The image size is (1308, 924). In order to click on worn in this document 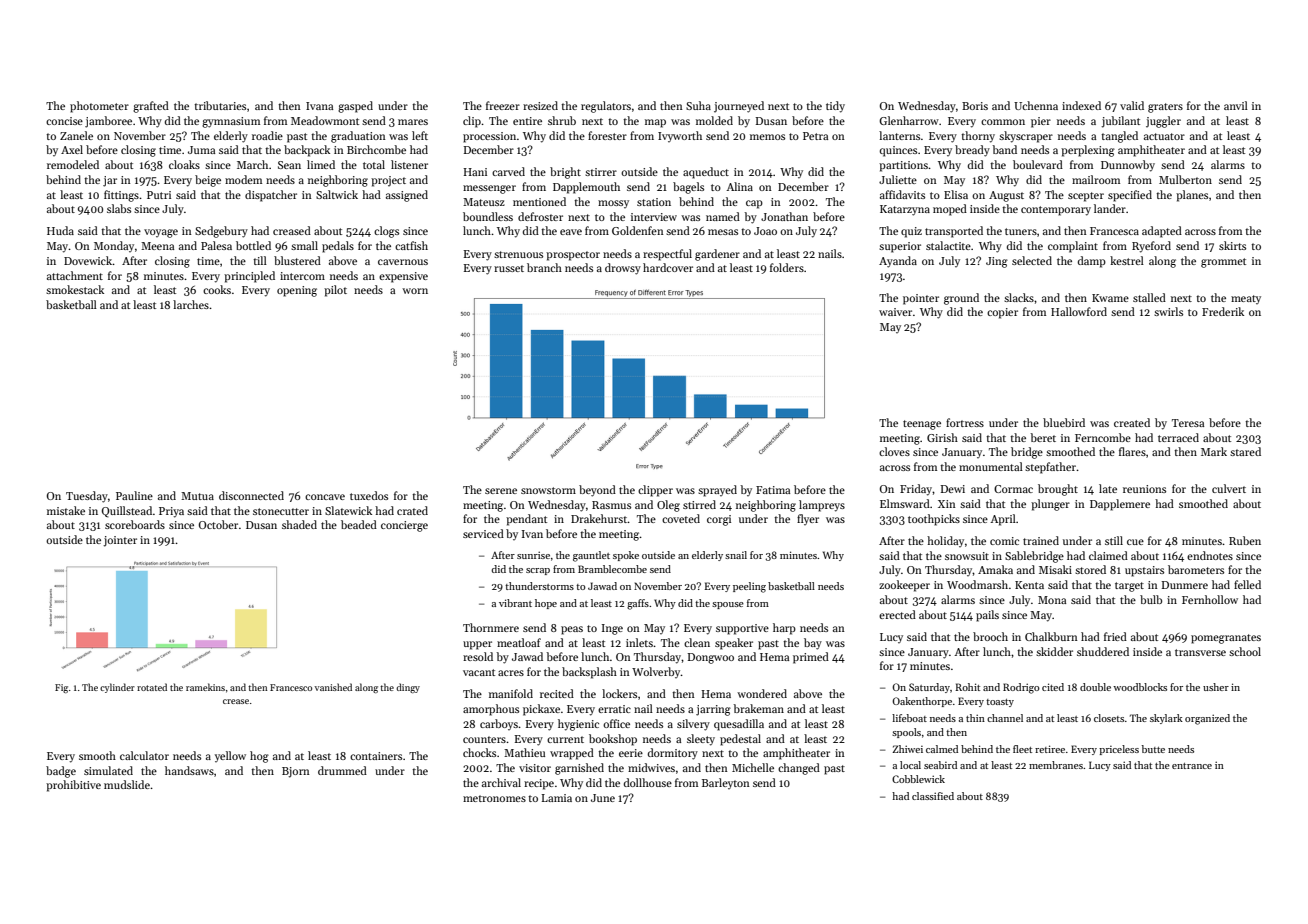, I will do `click(415, 291)`.
